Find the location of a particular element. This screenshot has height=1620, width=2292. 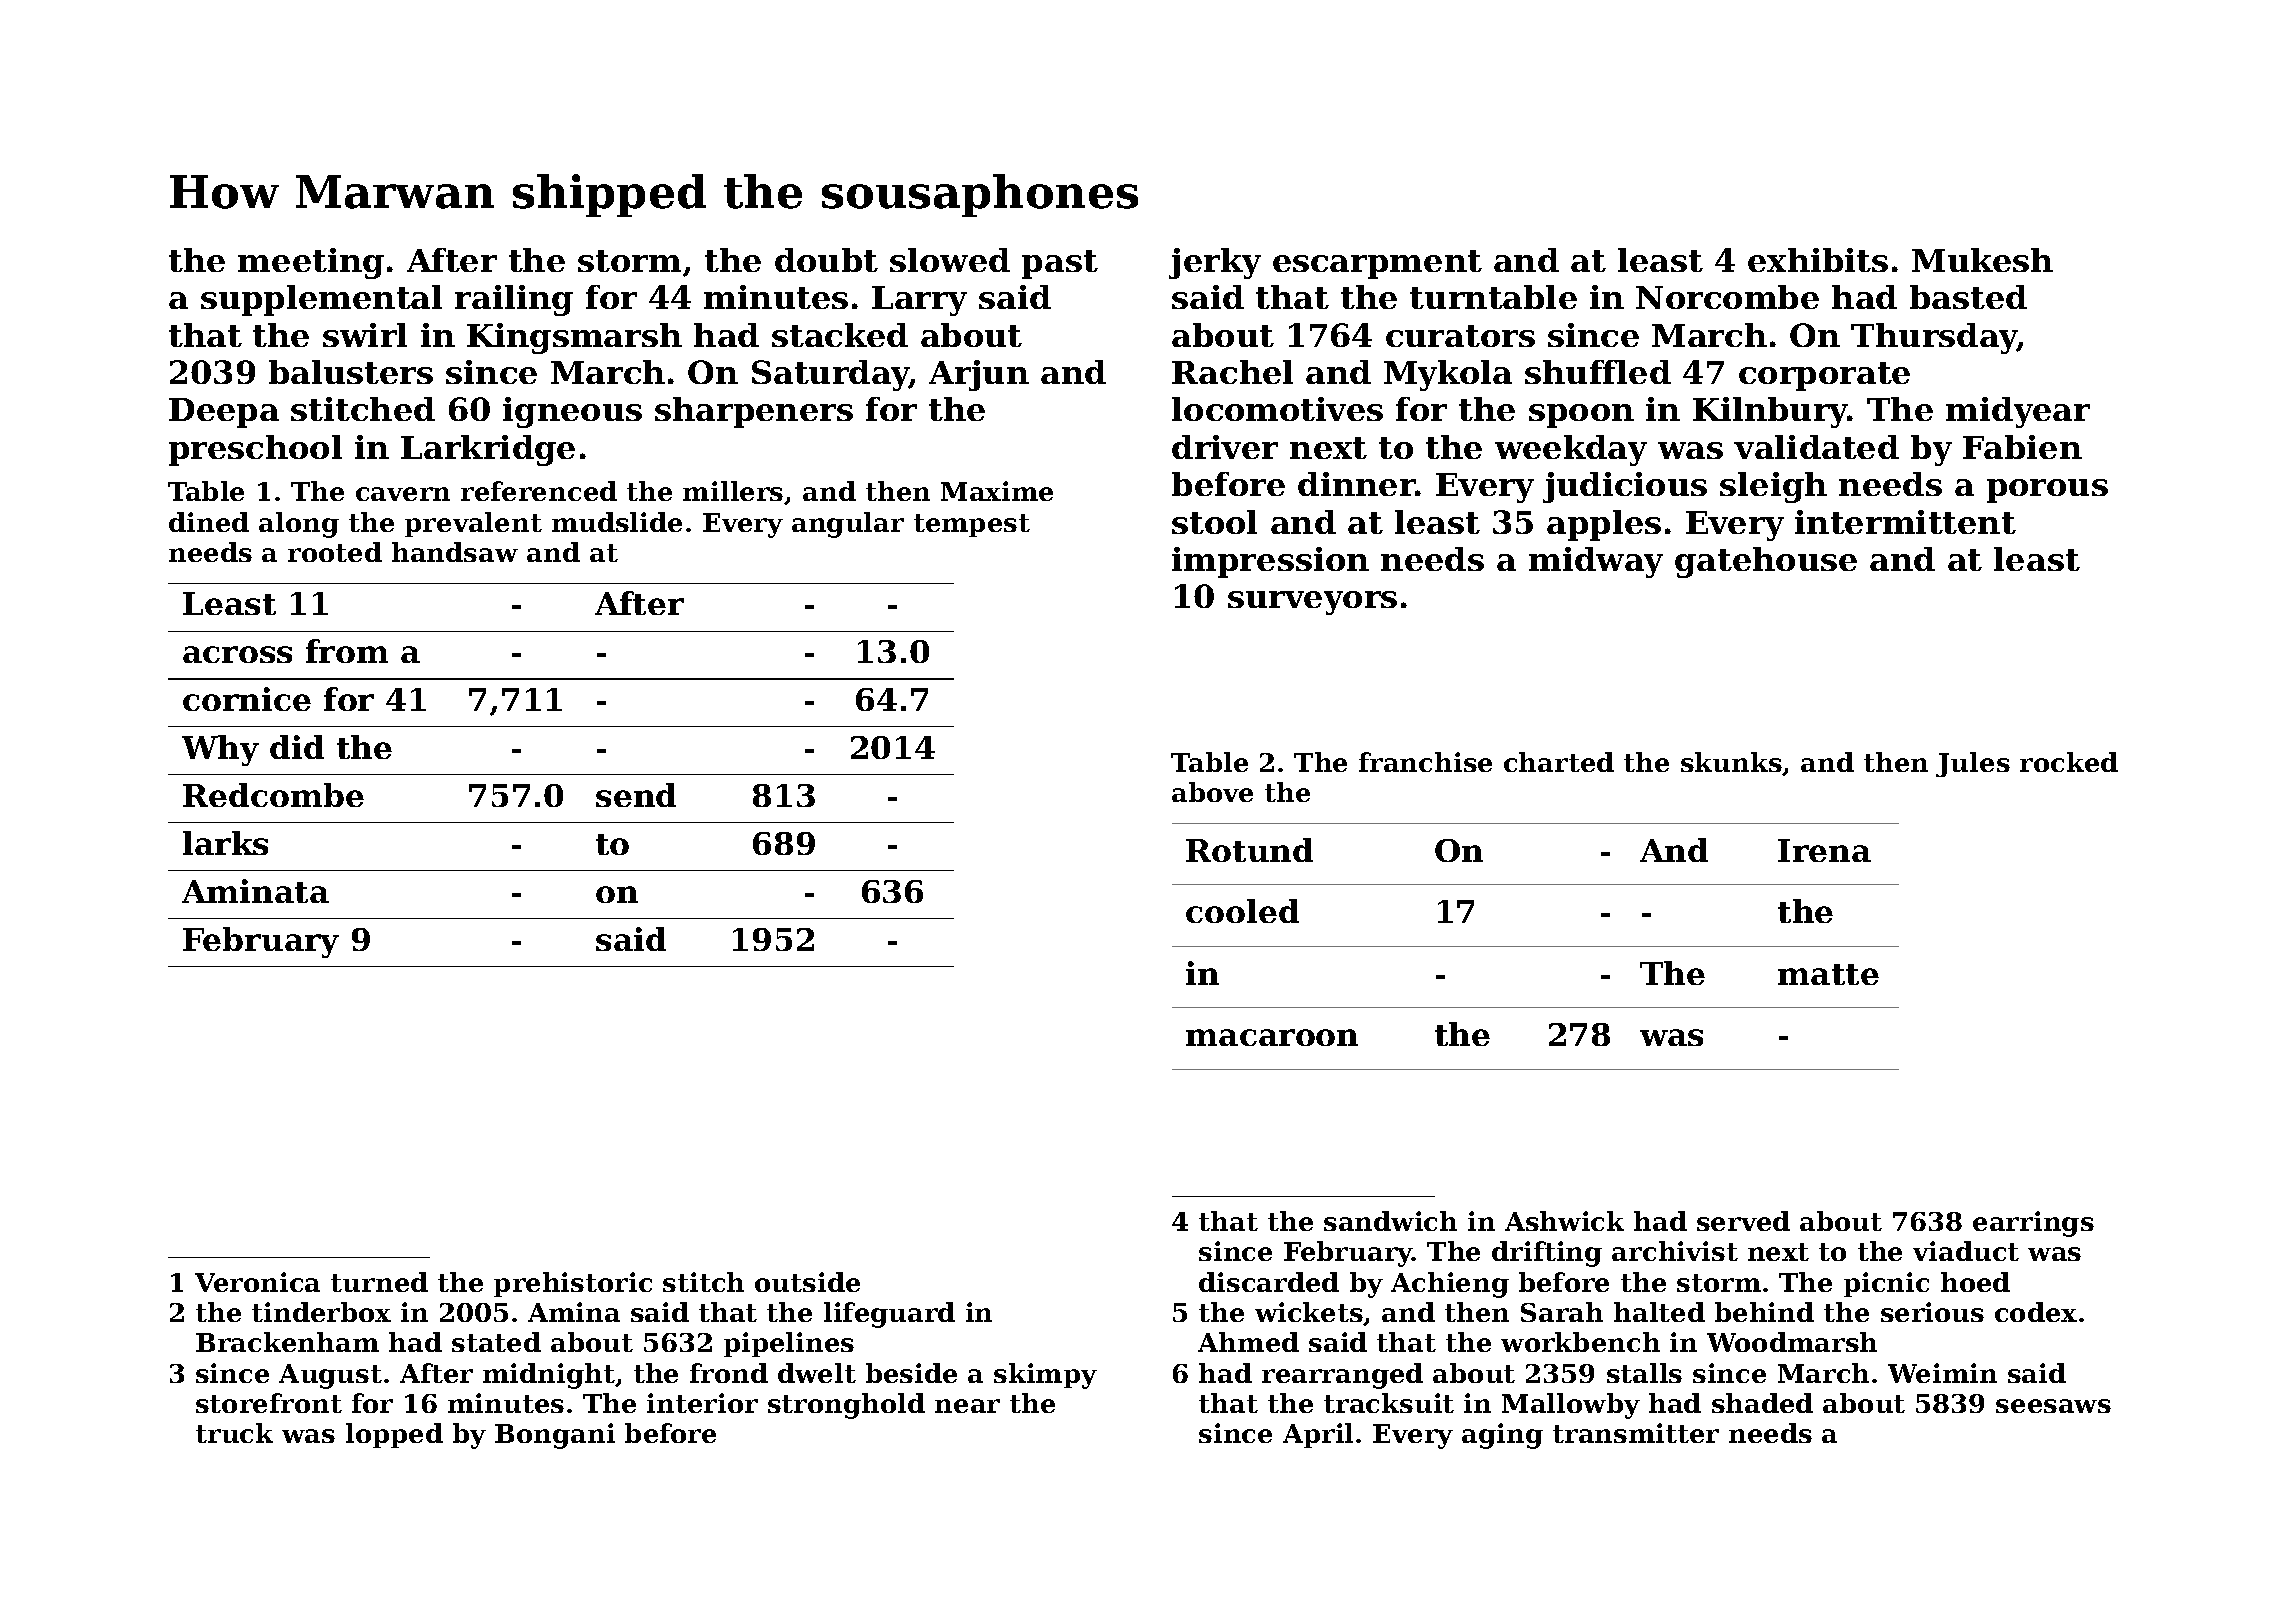

rocked is located at coordinates (2069, 762).
